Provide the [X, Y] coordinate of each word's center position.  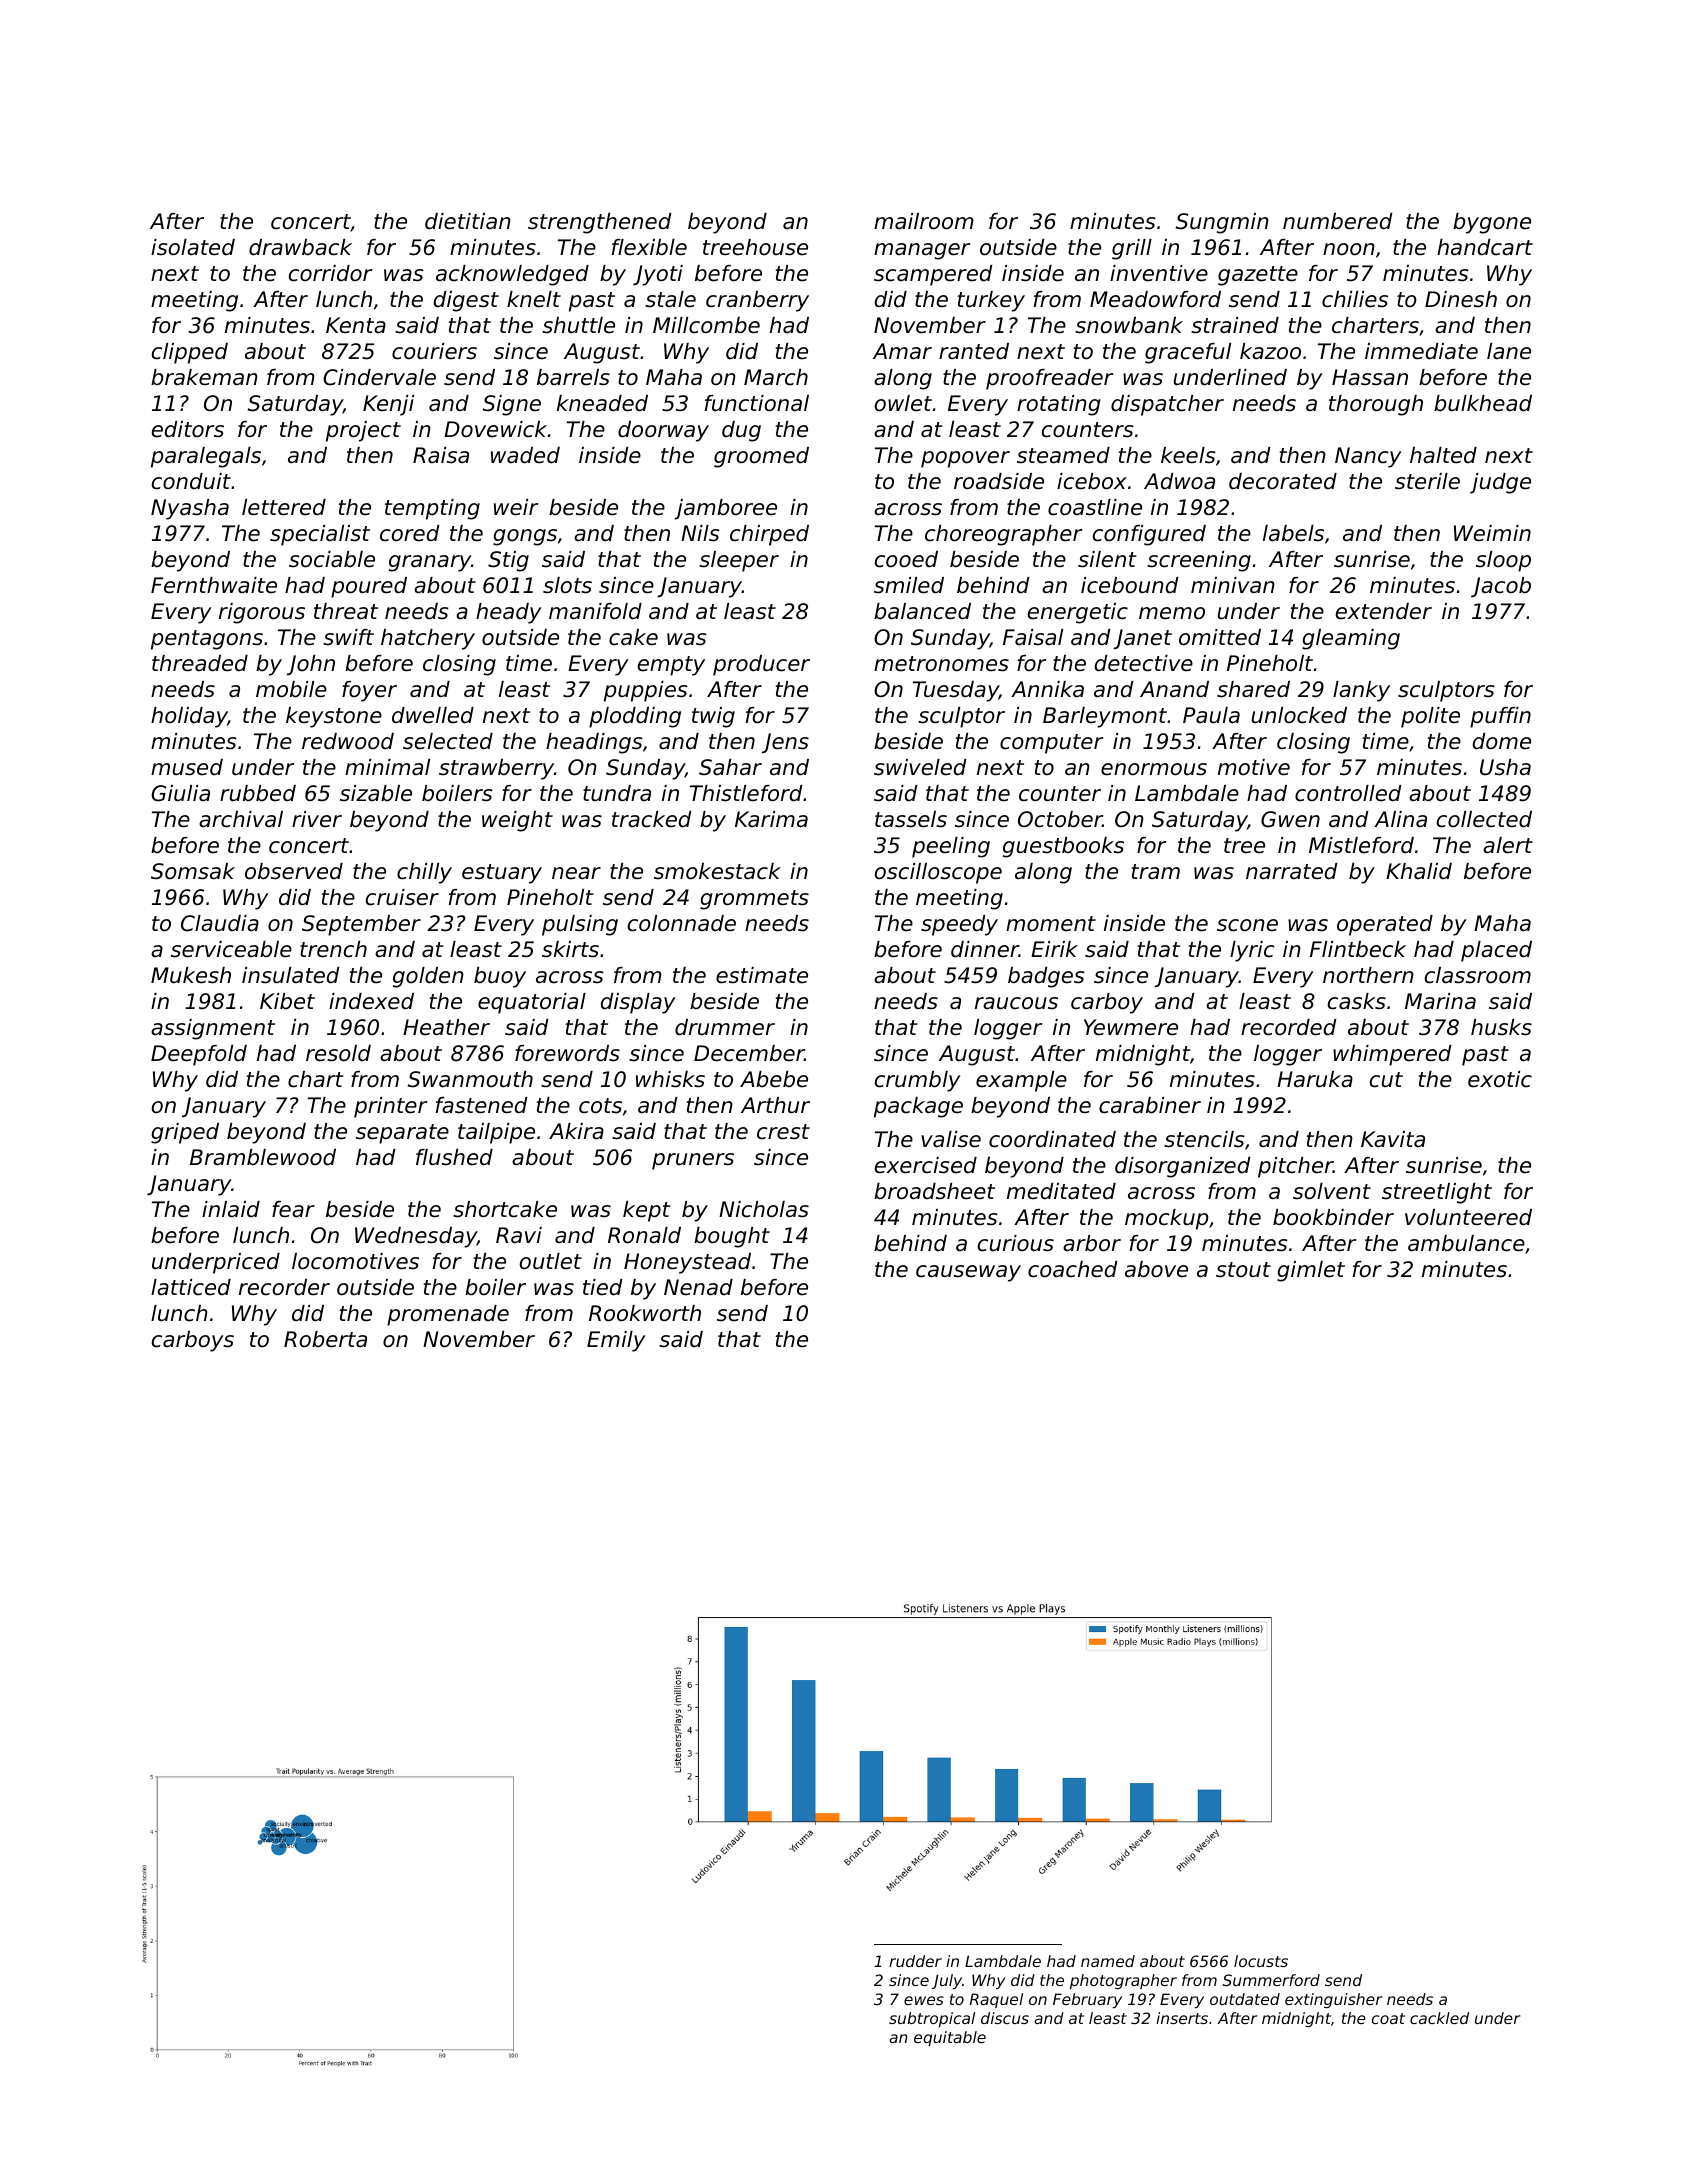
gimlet [1311, 1271]
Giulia [180, 793]
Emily [616, 1341]
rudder [915, 1961]
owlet [903, 403]
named [1108, 1961]
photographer [1123, 1981]
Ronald [644, 1235]
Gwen [1290, 819]
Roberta [325, 1339]
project [363, 431]
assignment [213, 1029]
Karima [771, 819]
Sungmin [1222, 223]
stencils [1204, 1139]
